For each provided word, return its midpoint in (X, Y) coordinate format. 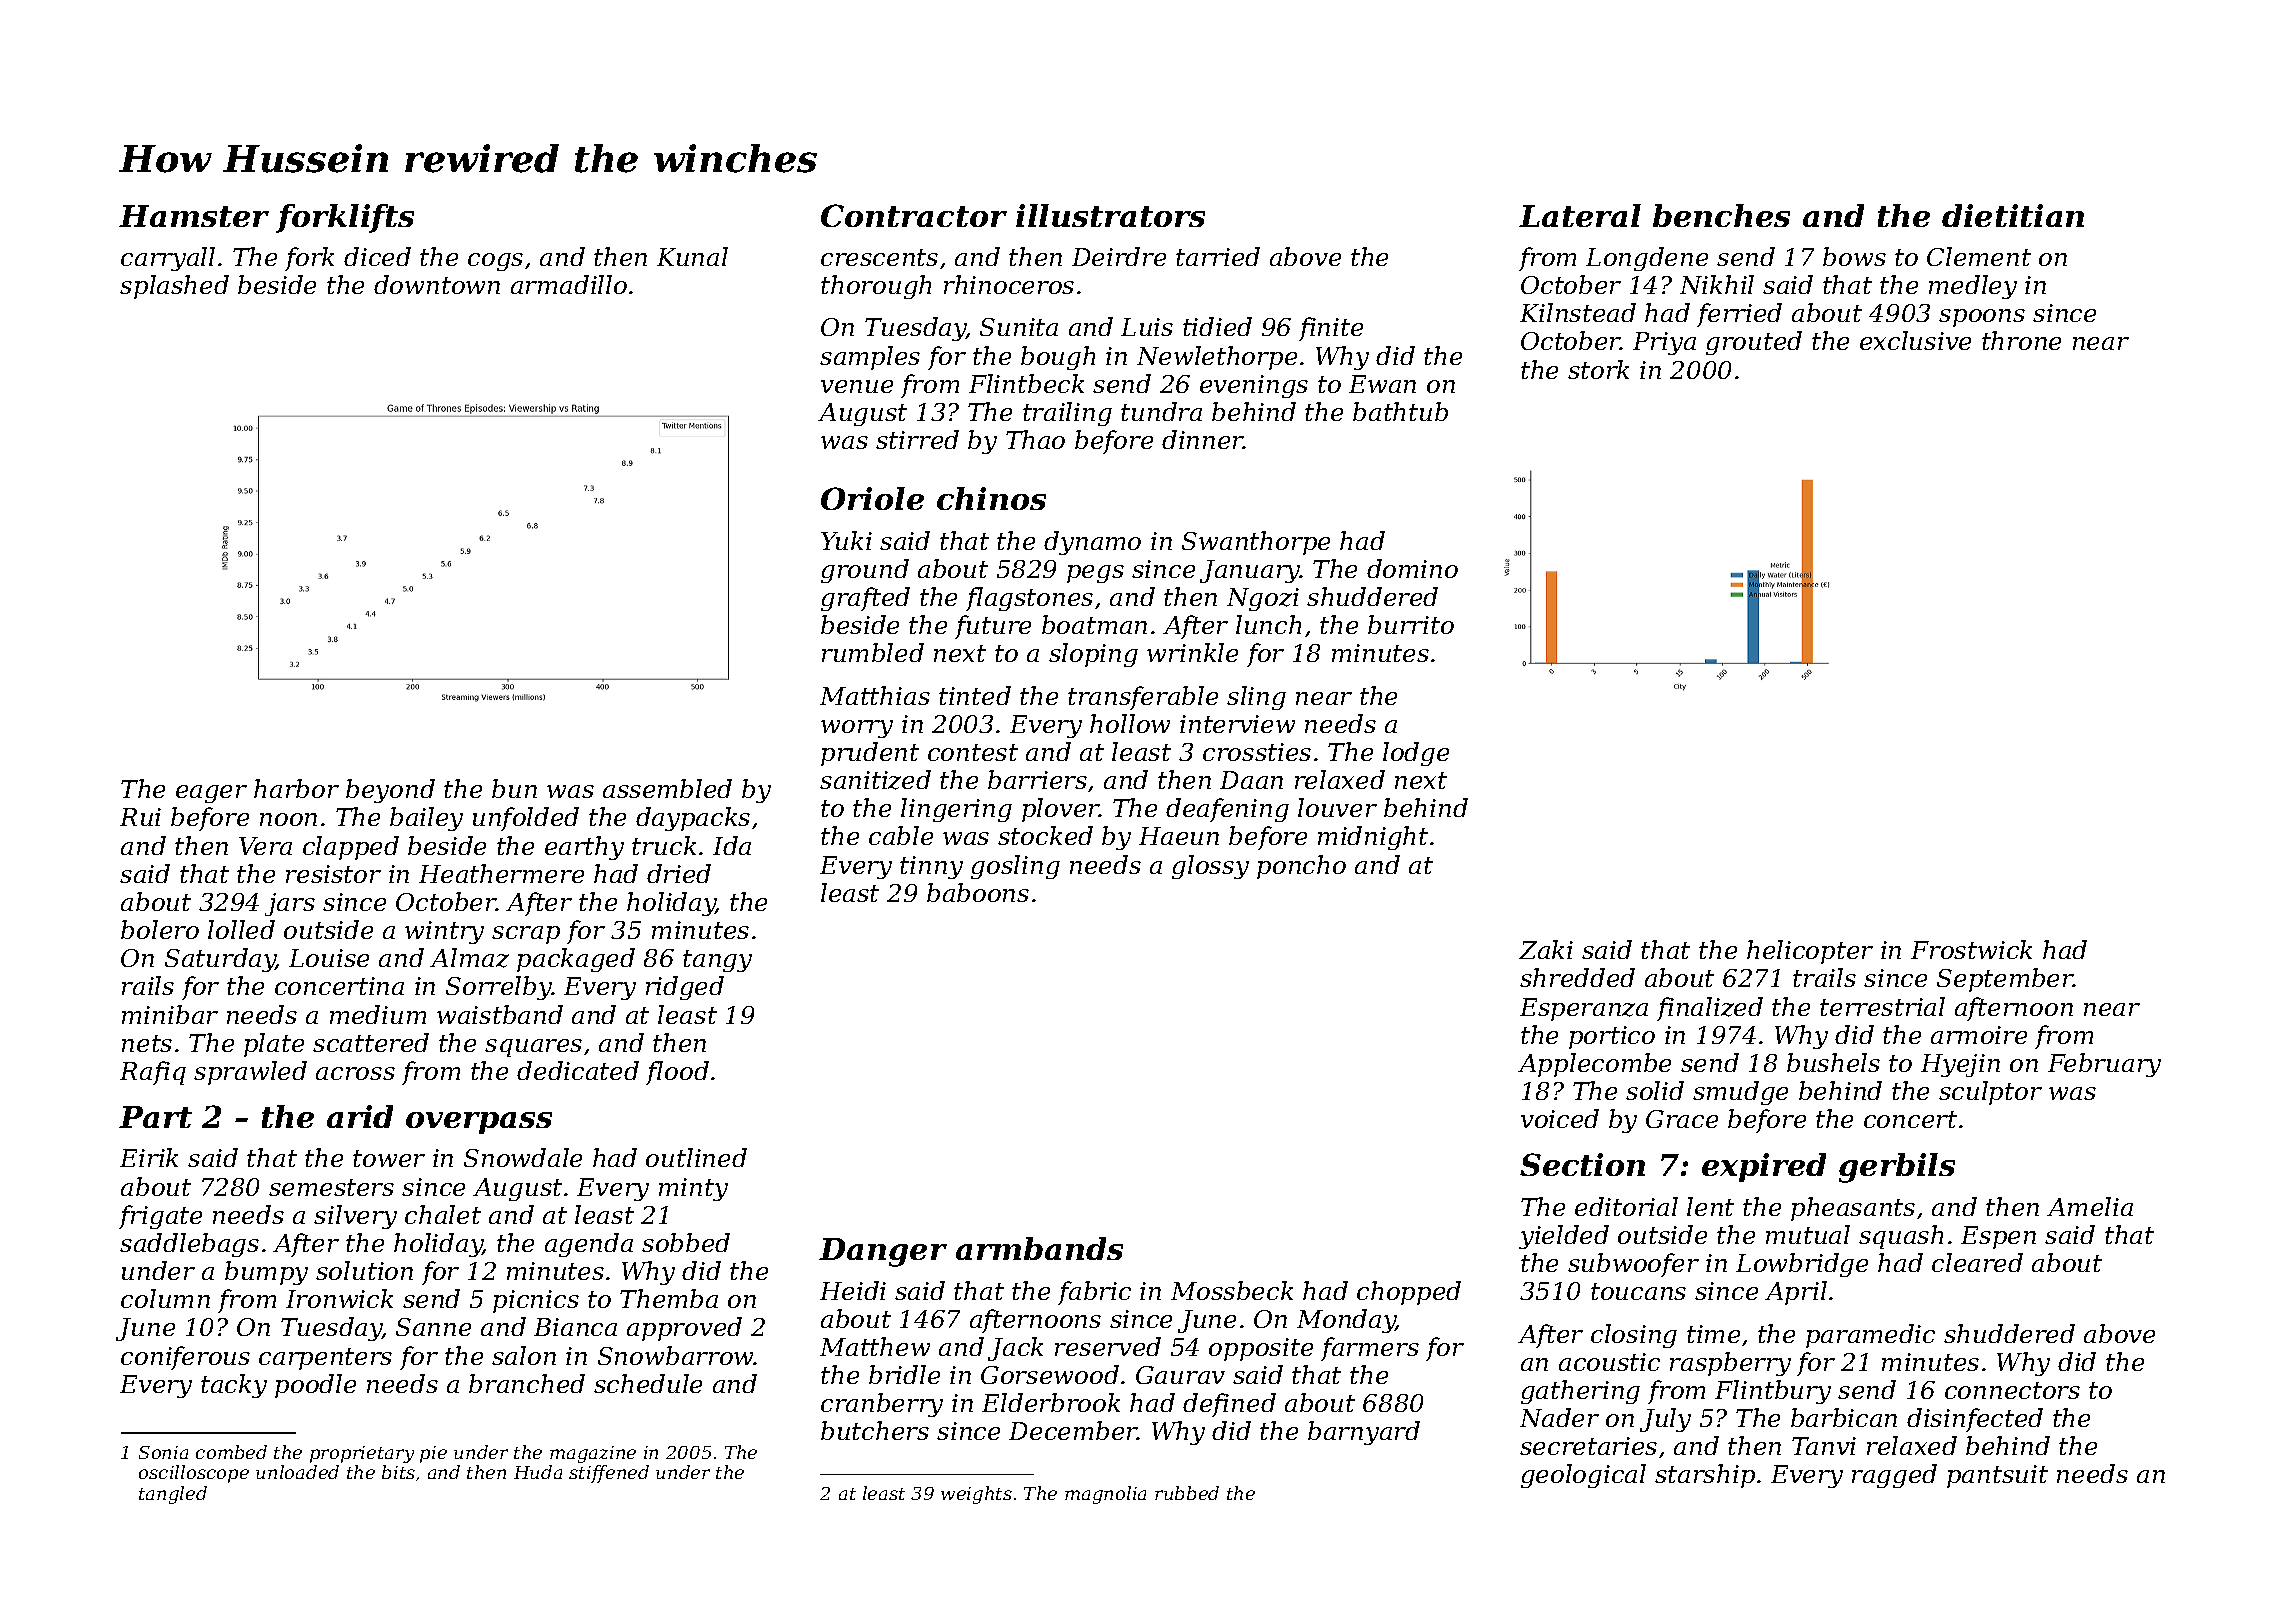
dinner (1203, 439)
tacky (234, 1386)
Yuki (846, 540)
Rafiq (153, 1073)
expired (1764, 1167)
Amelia (2090, 1206)
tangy (717, 961)
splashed (174, 287)
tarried (1218, 256)
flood (677, 1073)
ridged (685, 988)
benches (1721, 215)
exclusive (1915, 340)
